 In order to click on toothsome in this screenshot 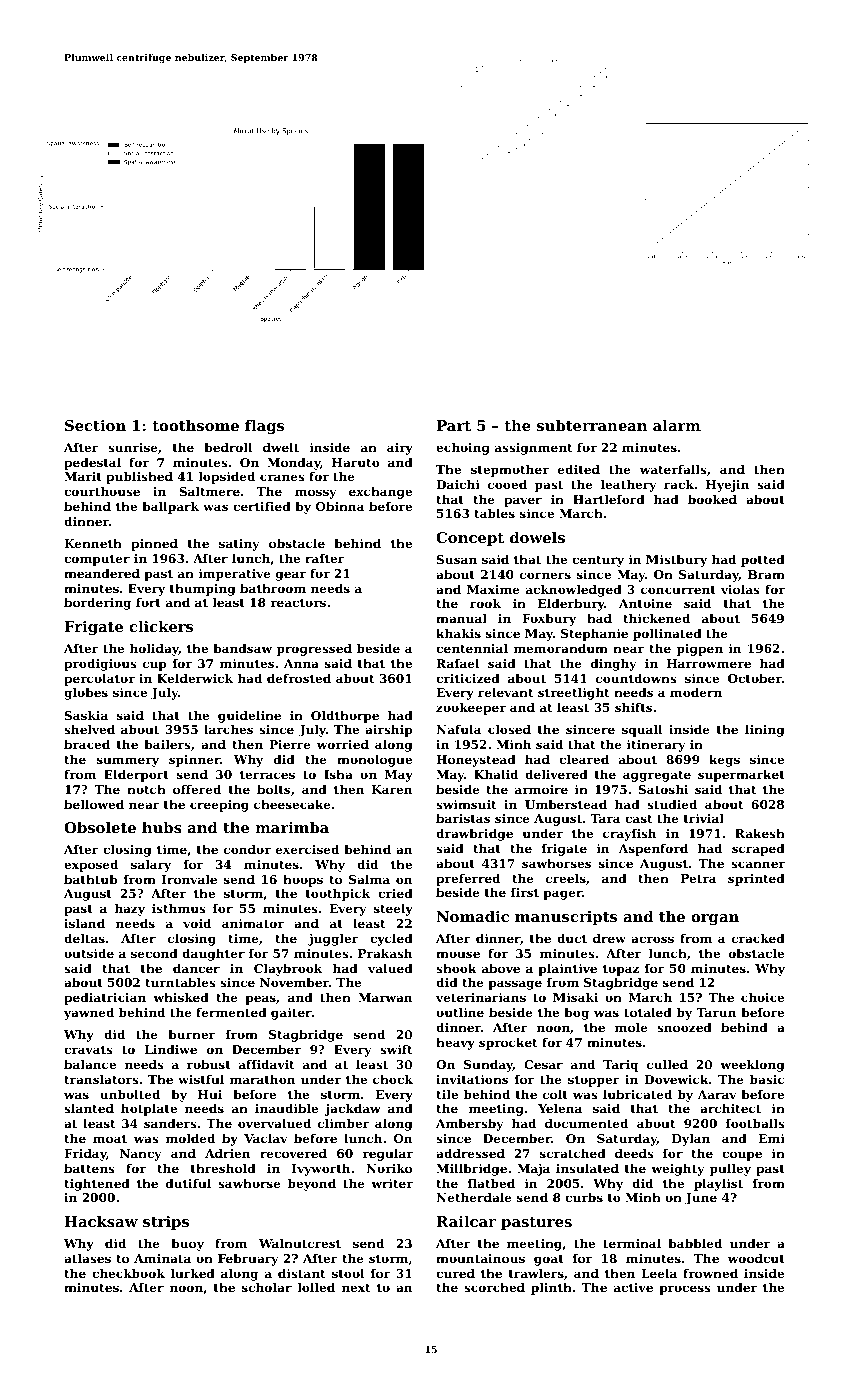, I will do `click(195, 425)`.
